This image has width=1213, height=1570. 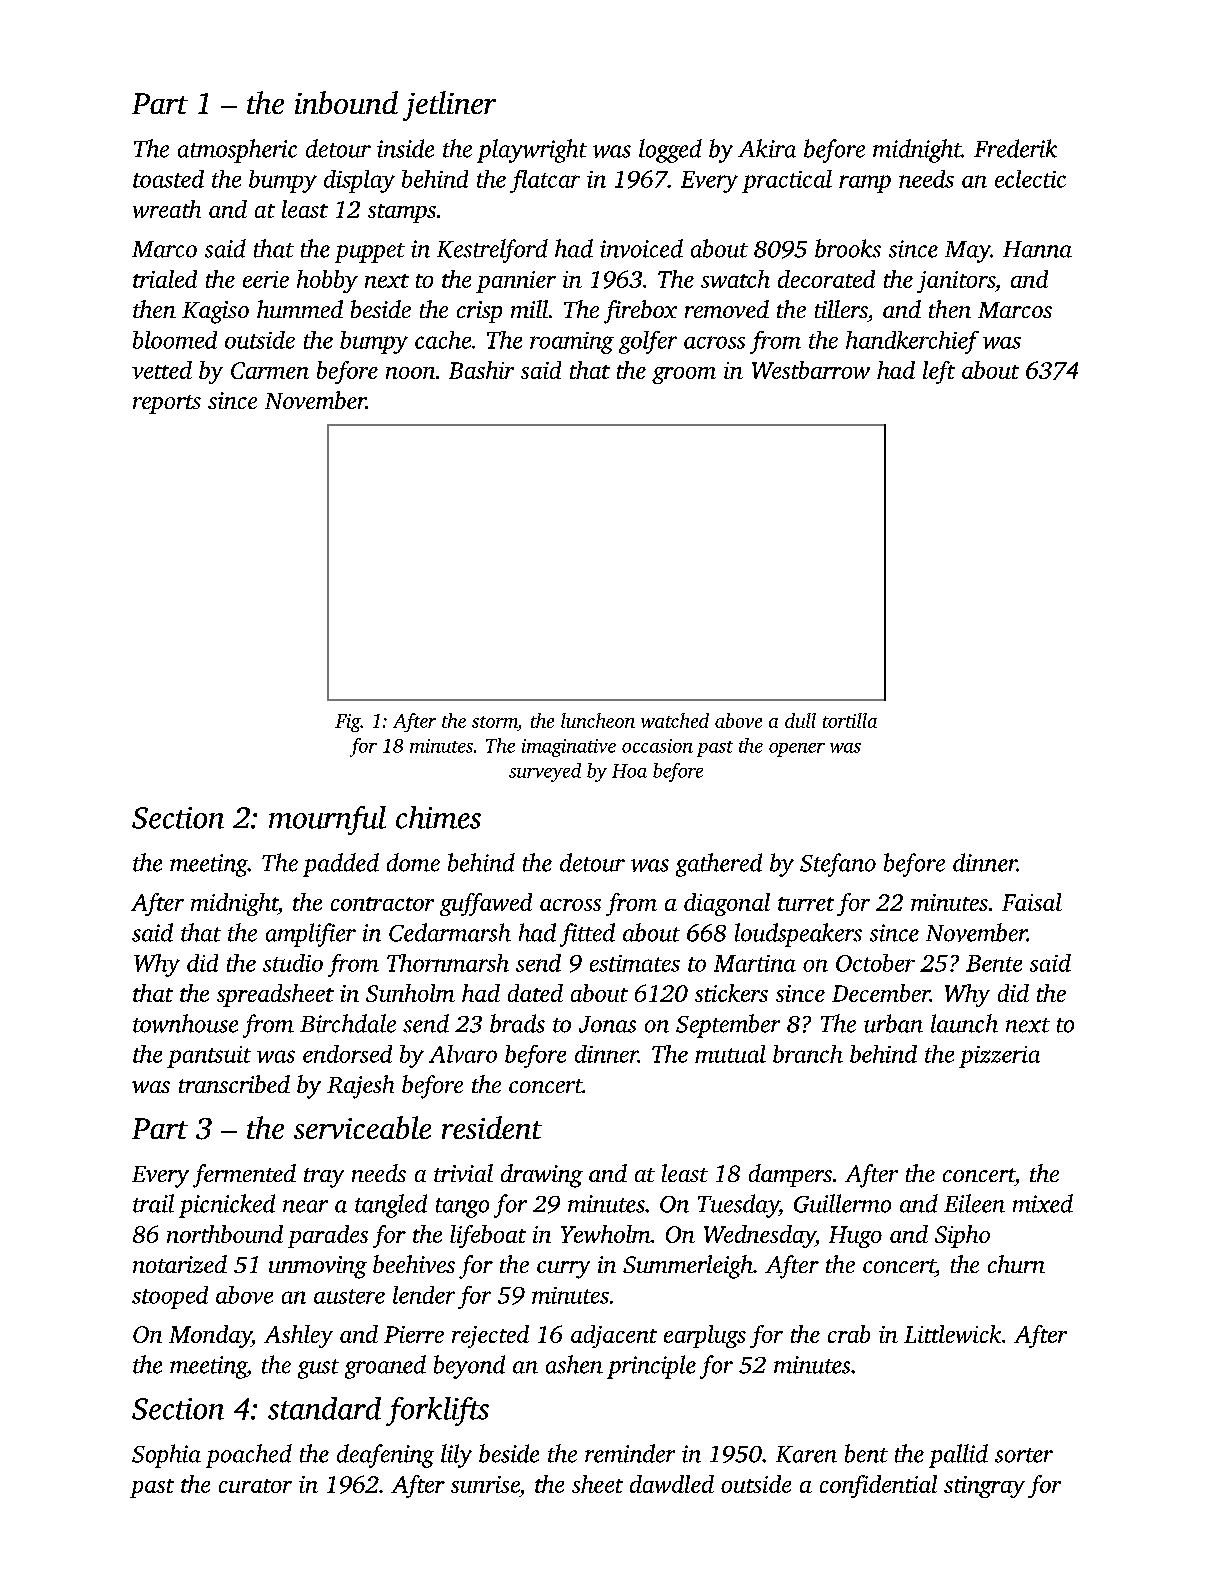 I want to click on eerie, so click(x=266, y=279).
